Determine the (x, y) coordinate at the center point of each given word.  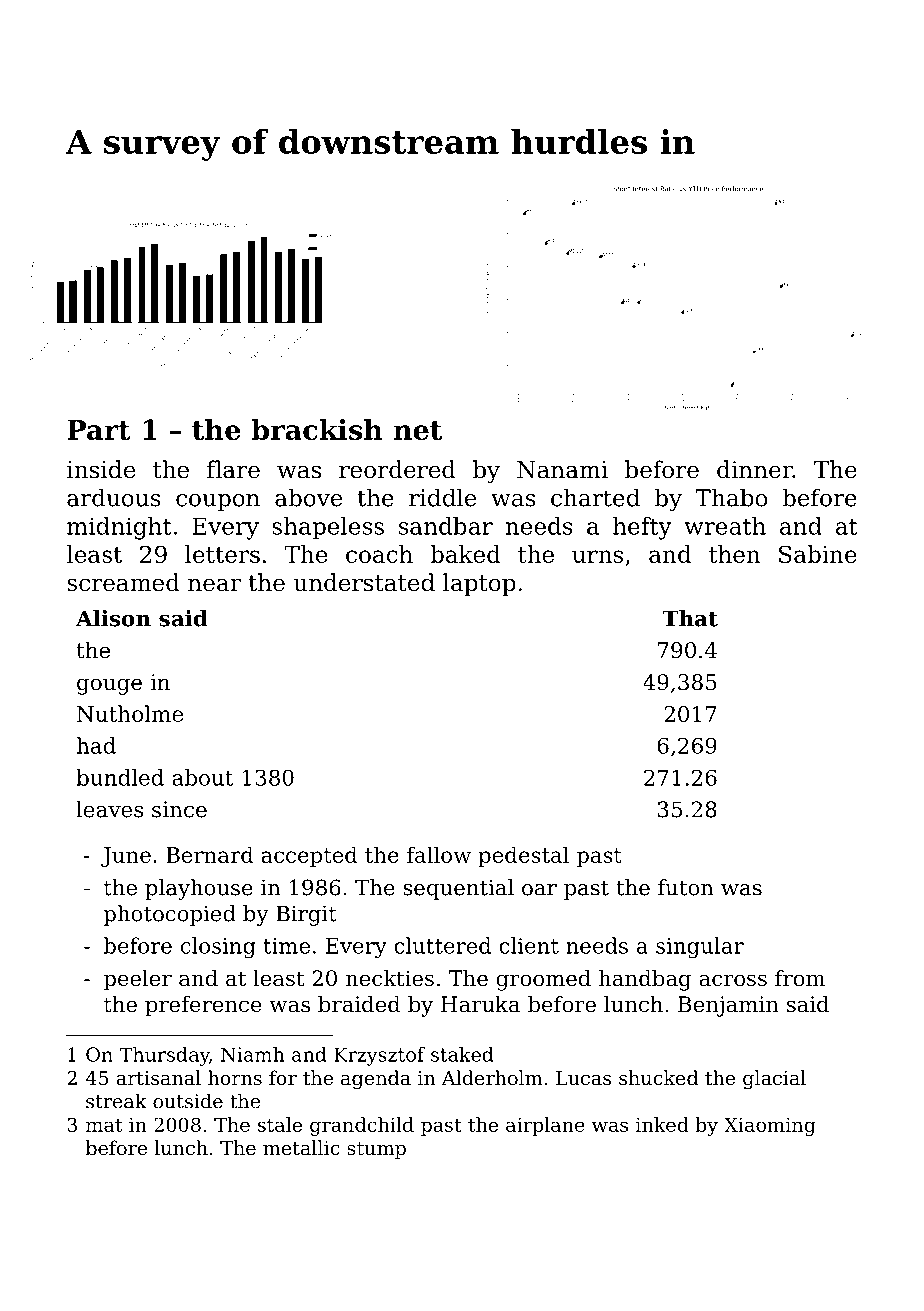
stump (376, 1150)
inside (101, 469)
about (202, 777)
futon (686, 887)
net (417, 430)
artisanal (159, 1077)
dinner (755, 469)
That (690, 618)
